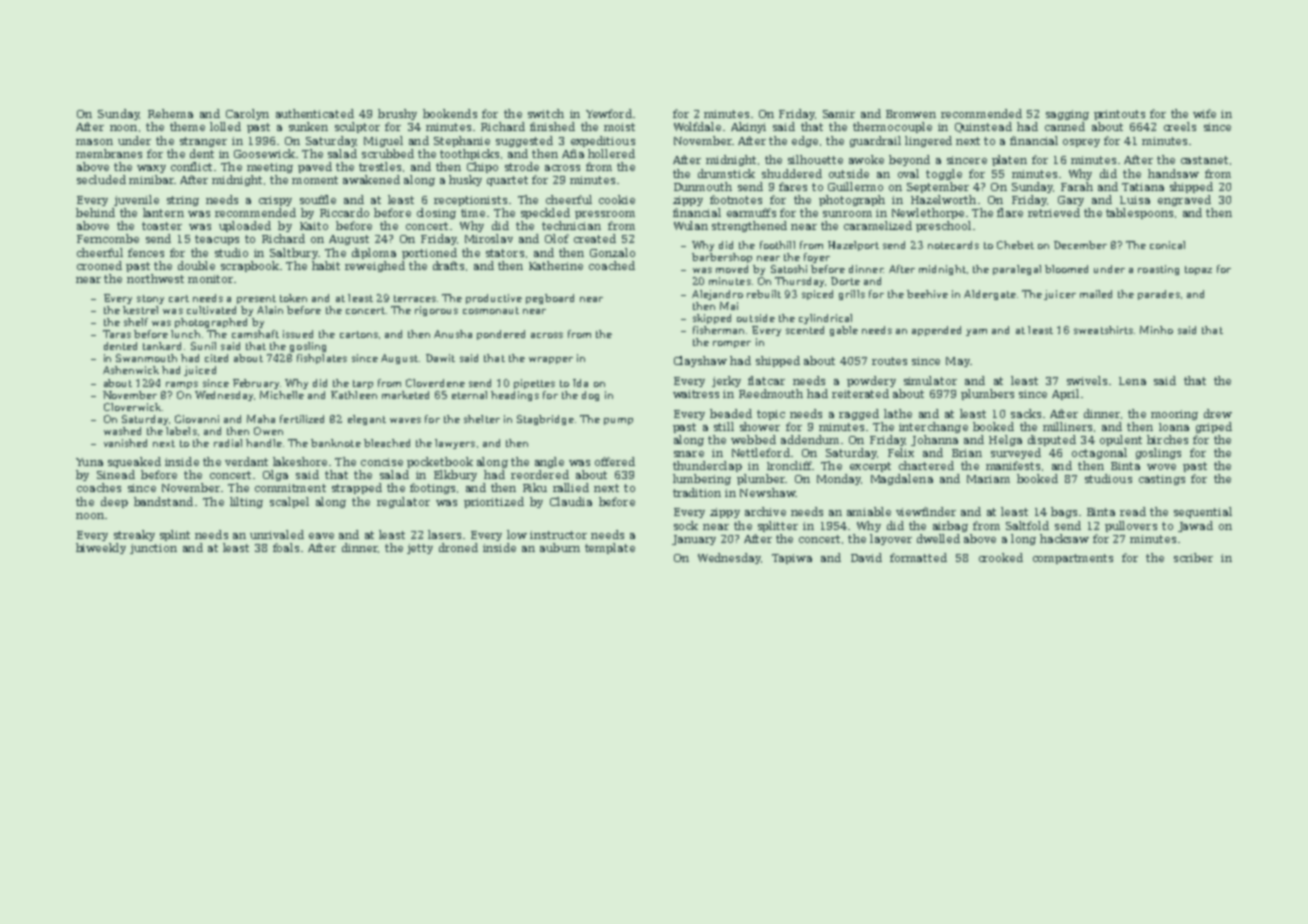 This screenshot has height=924, width=1308. Describe the element at coordinates (545, 213) in the screenshot. I see `speckled` at that location.
